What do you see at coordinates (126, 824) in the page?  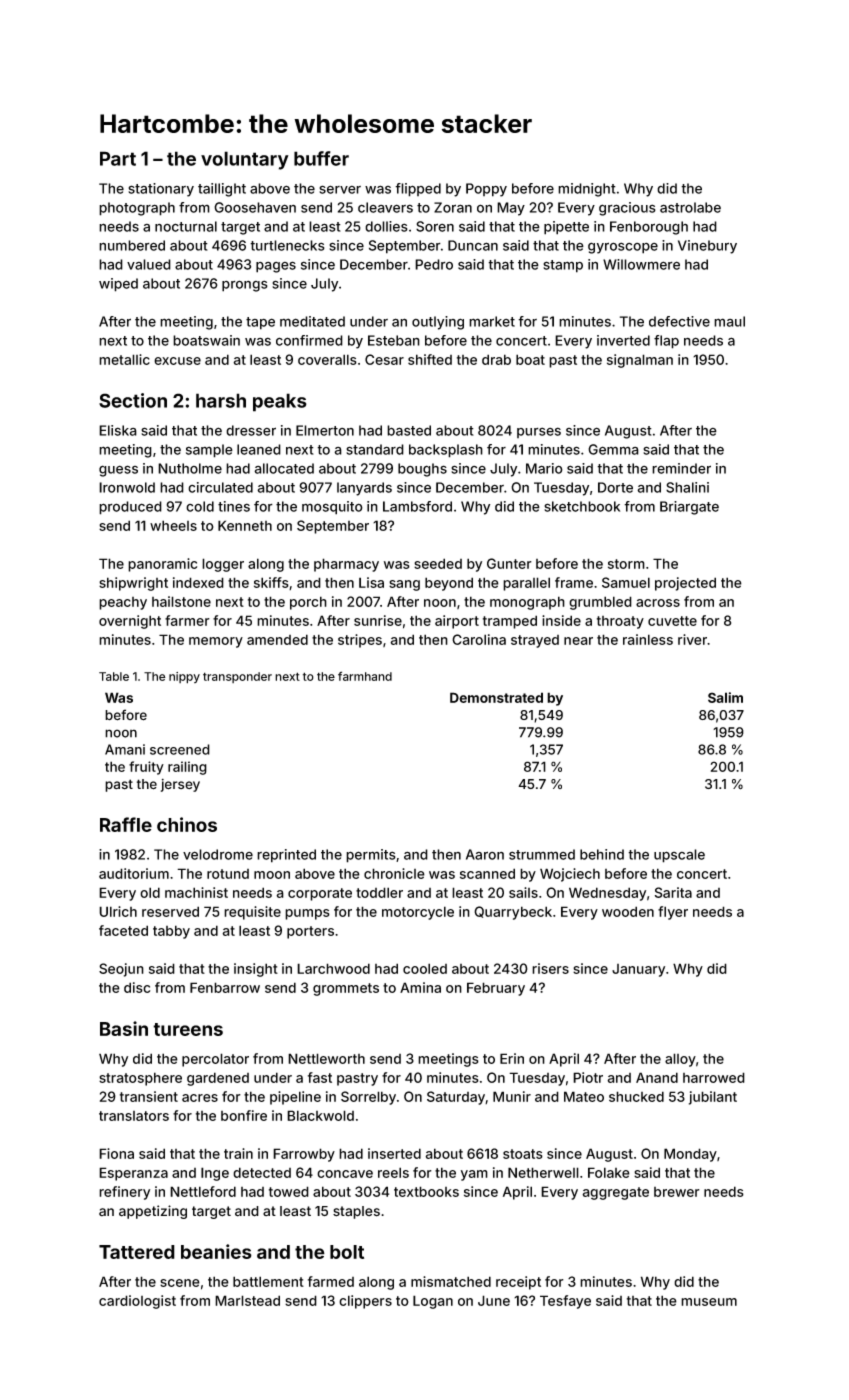 I see `Raffle` at bounding box center [126, 824].
